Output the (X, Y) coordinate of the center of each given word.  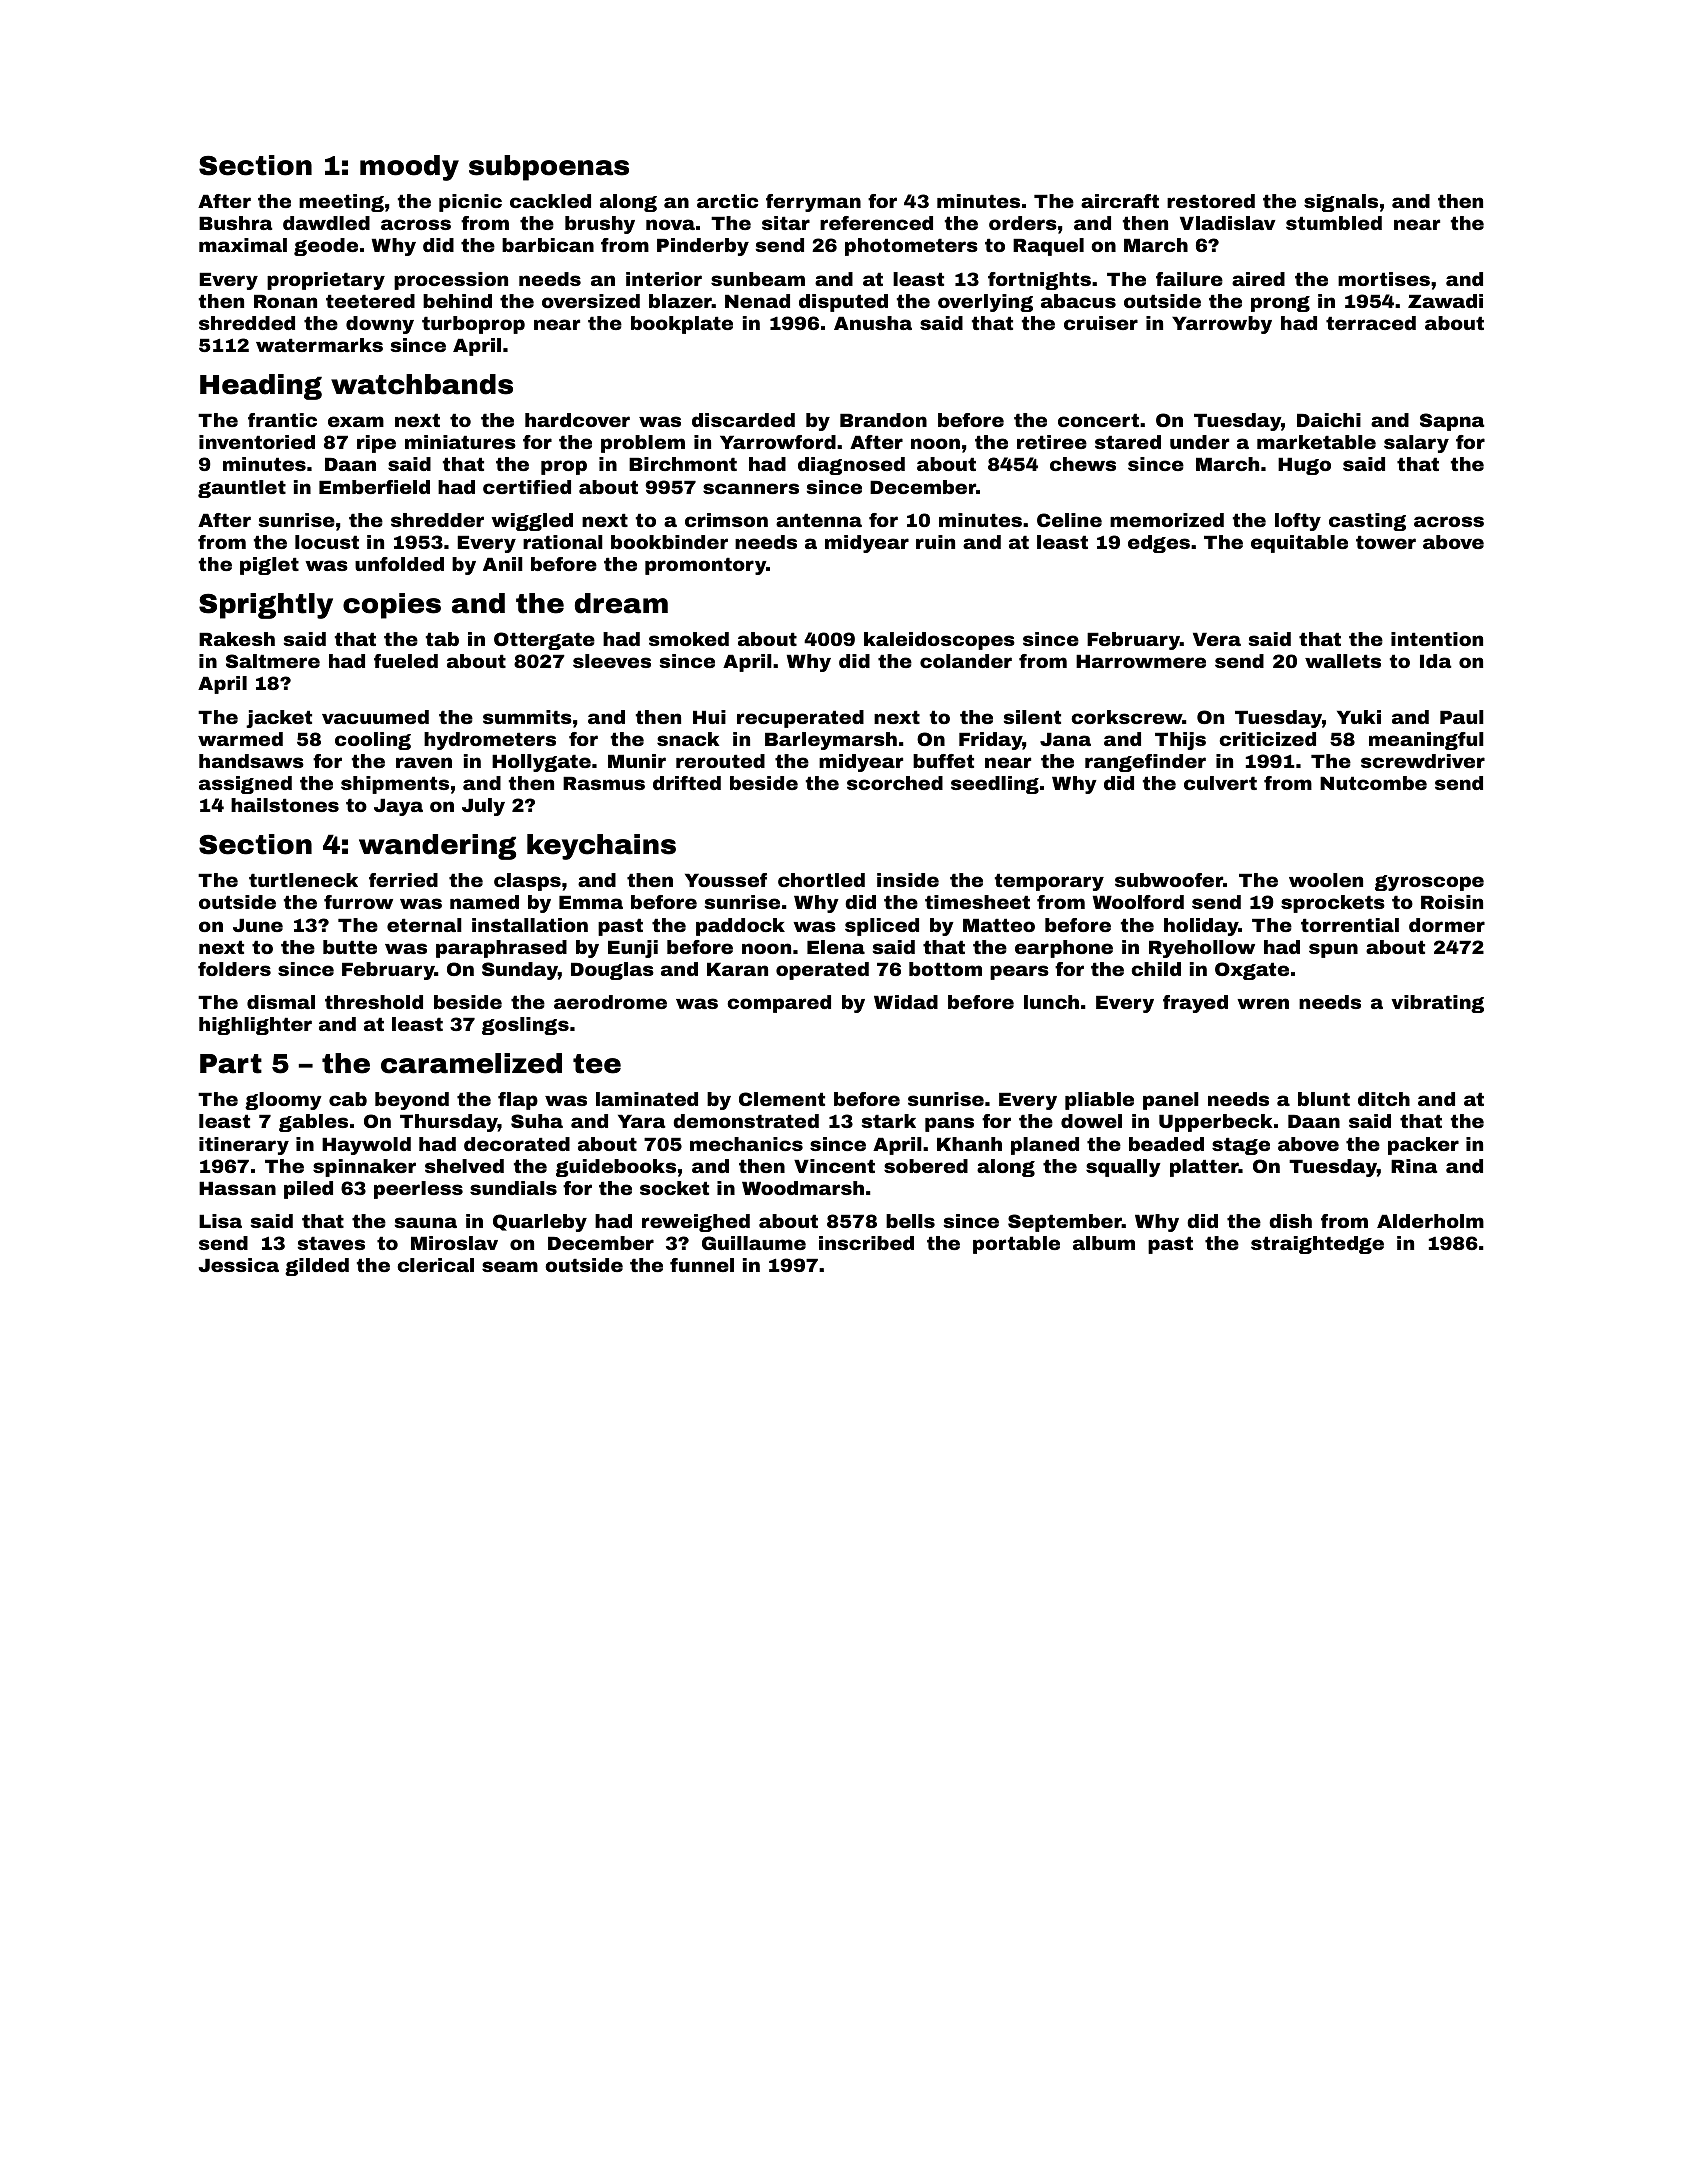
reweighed (696, 1223)
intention (1437, 639)
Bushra (236, 223)
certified (527, 487)
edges (1159, 544)
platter (1204, 1168)
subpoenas (549, 168)
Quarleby (540, 1223)
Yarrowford (778, 442)
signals (1341, 203)
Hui (709, 717)
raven (424, 762)
